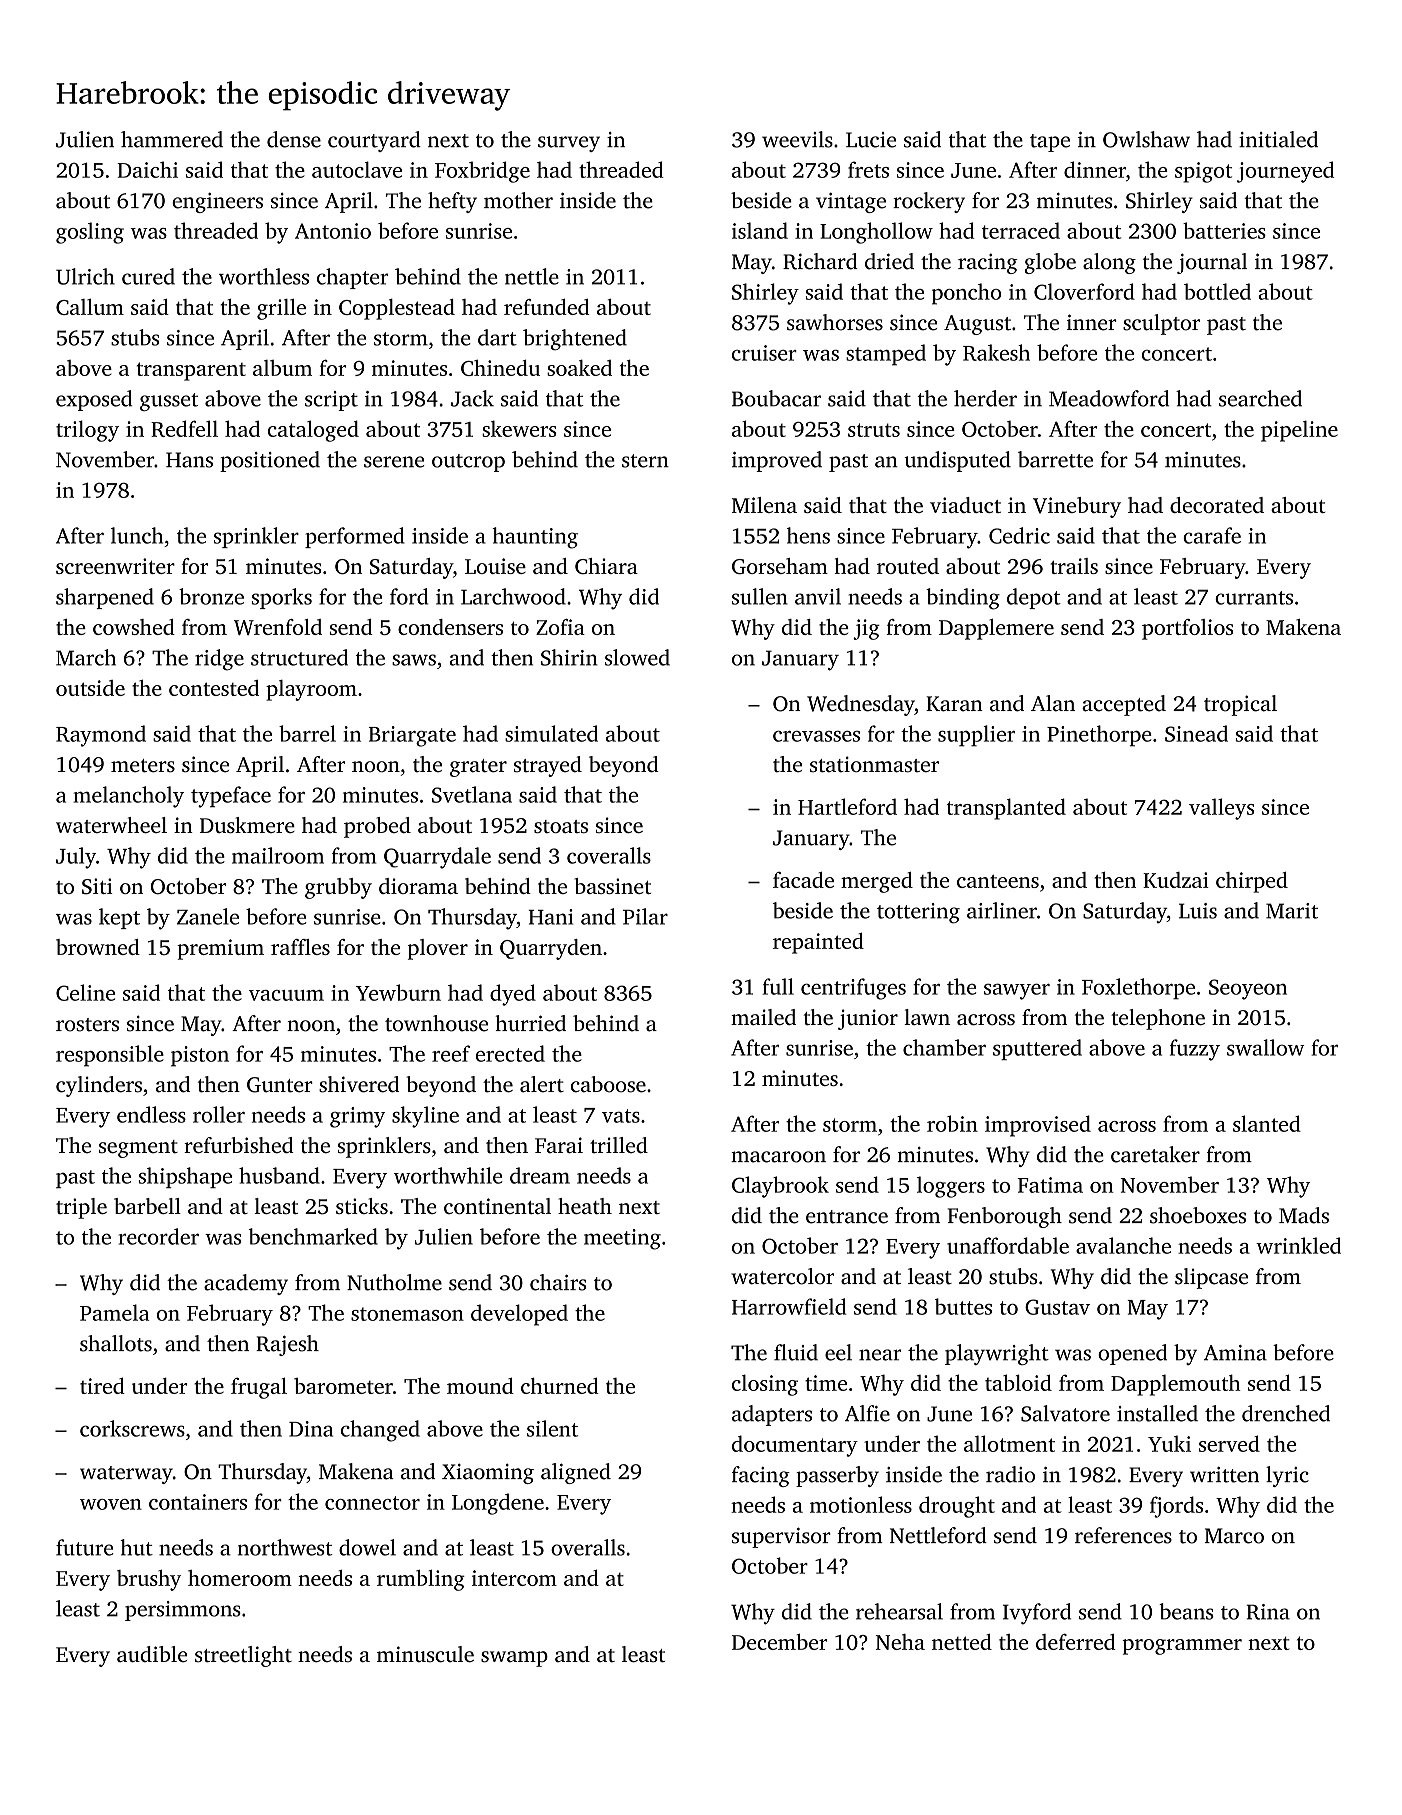 This screenshot has height=1815, width=1402. I want to click on full, so click(778, 986).
